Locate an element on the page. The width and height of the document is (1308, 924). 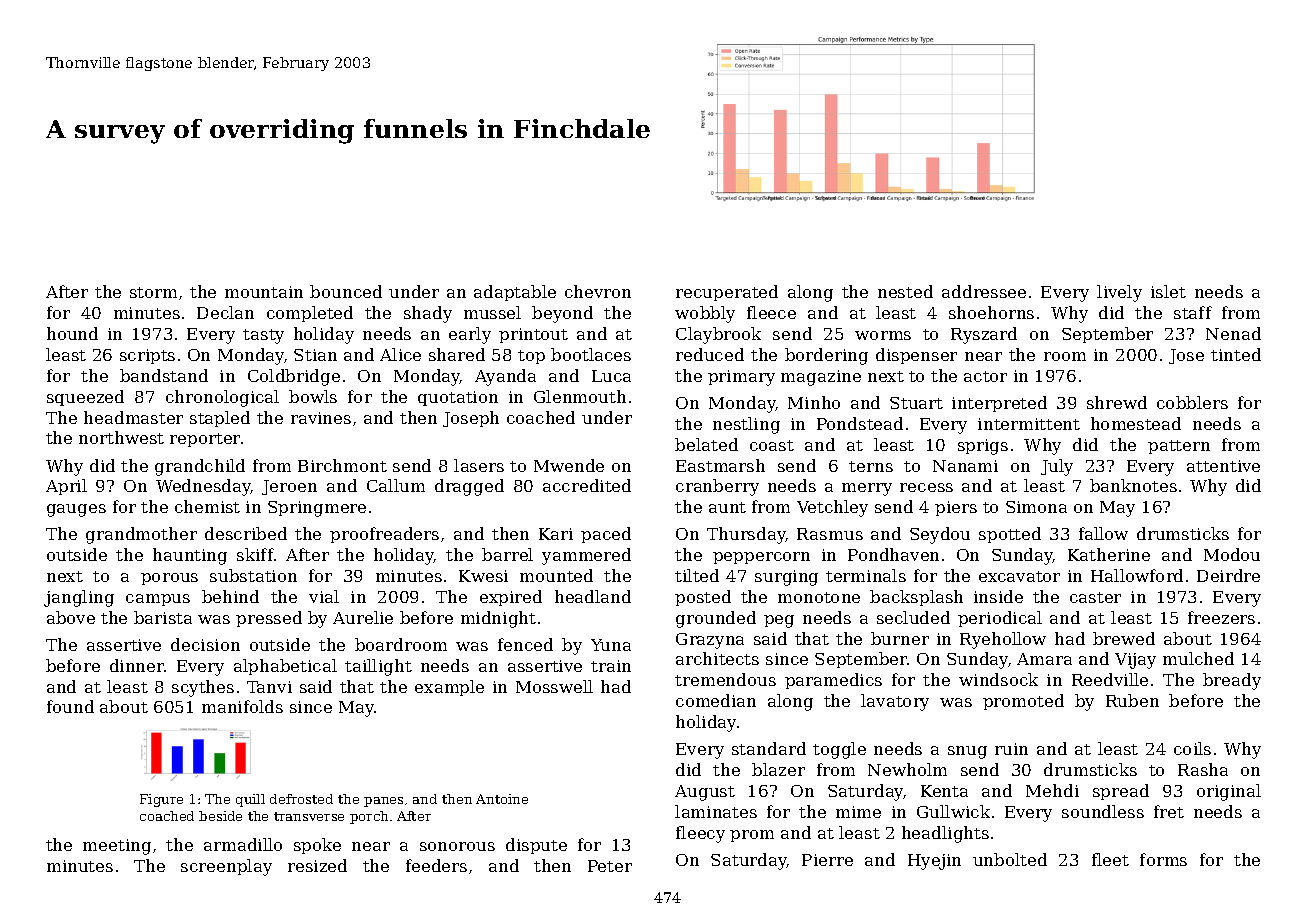
mussel is located at coordinates (492, 312).
